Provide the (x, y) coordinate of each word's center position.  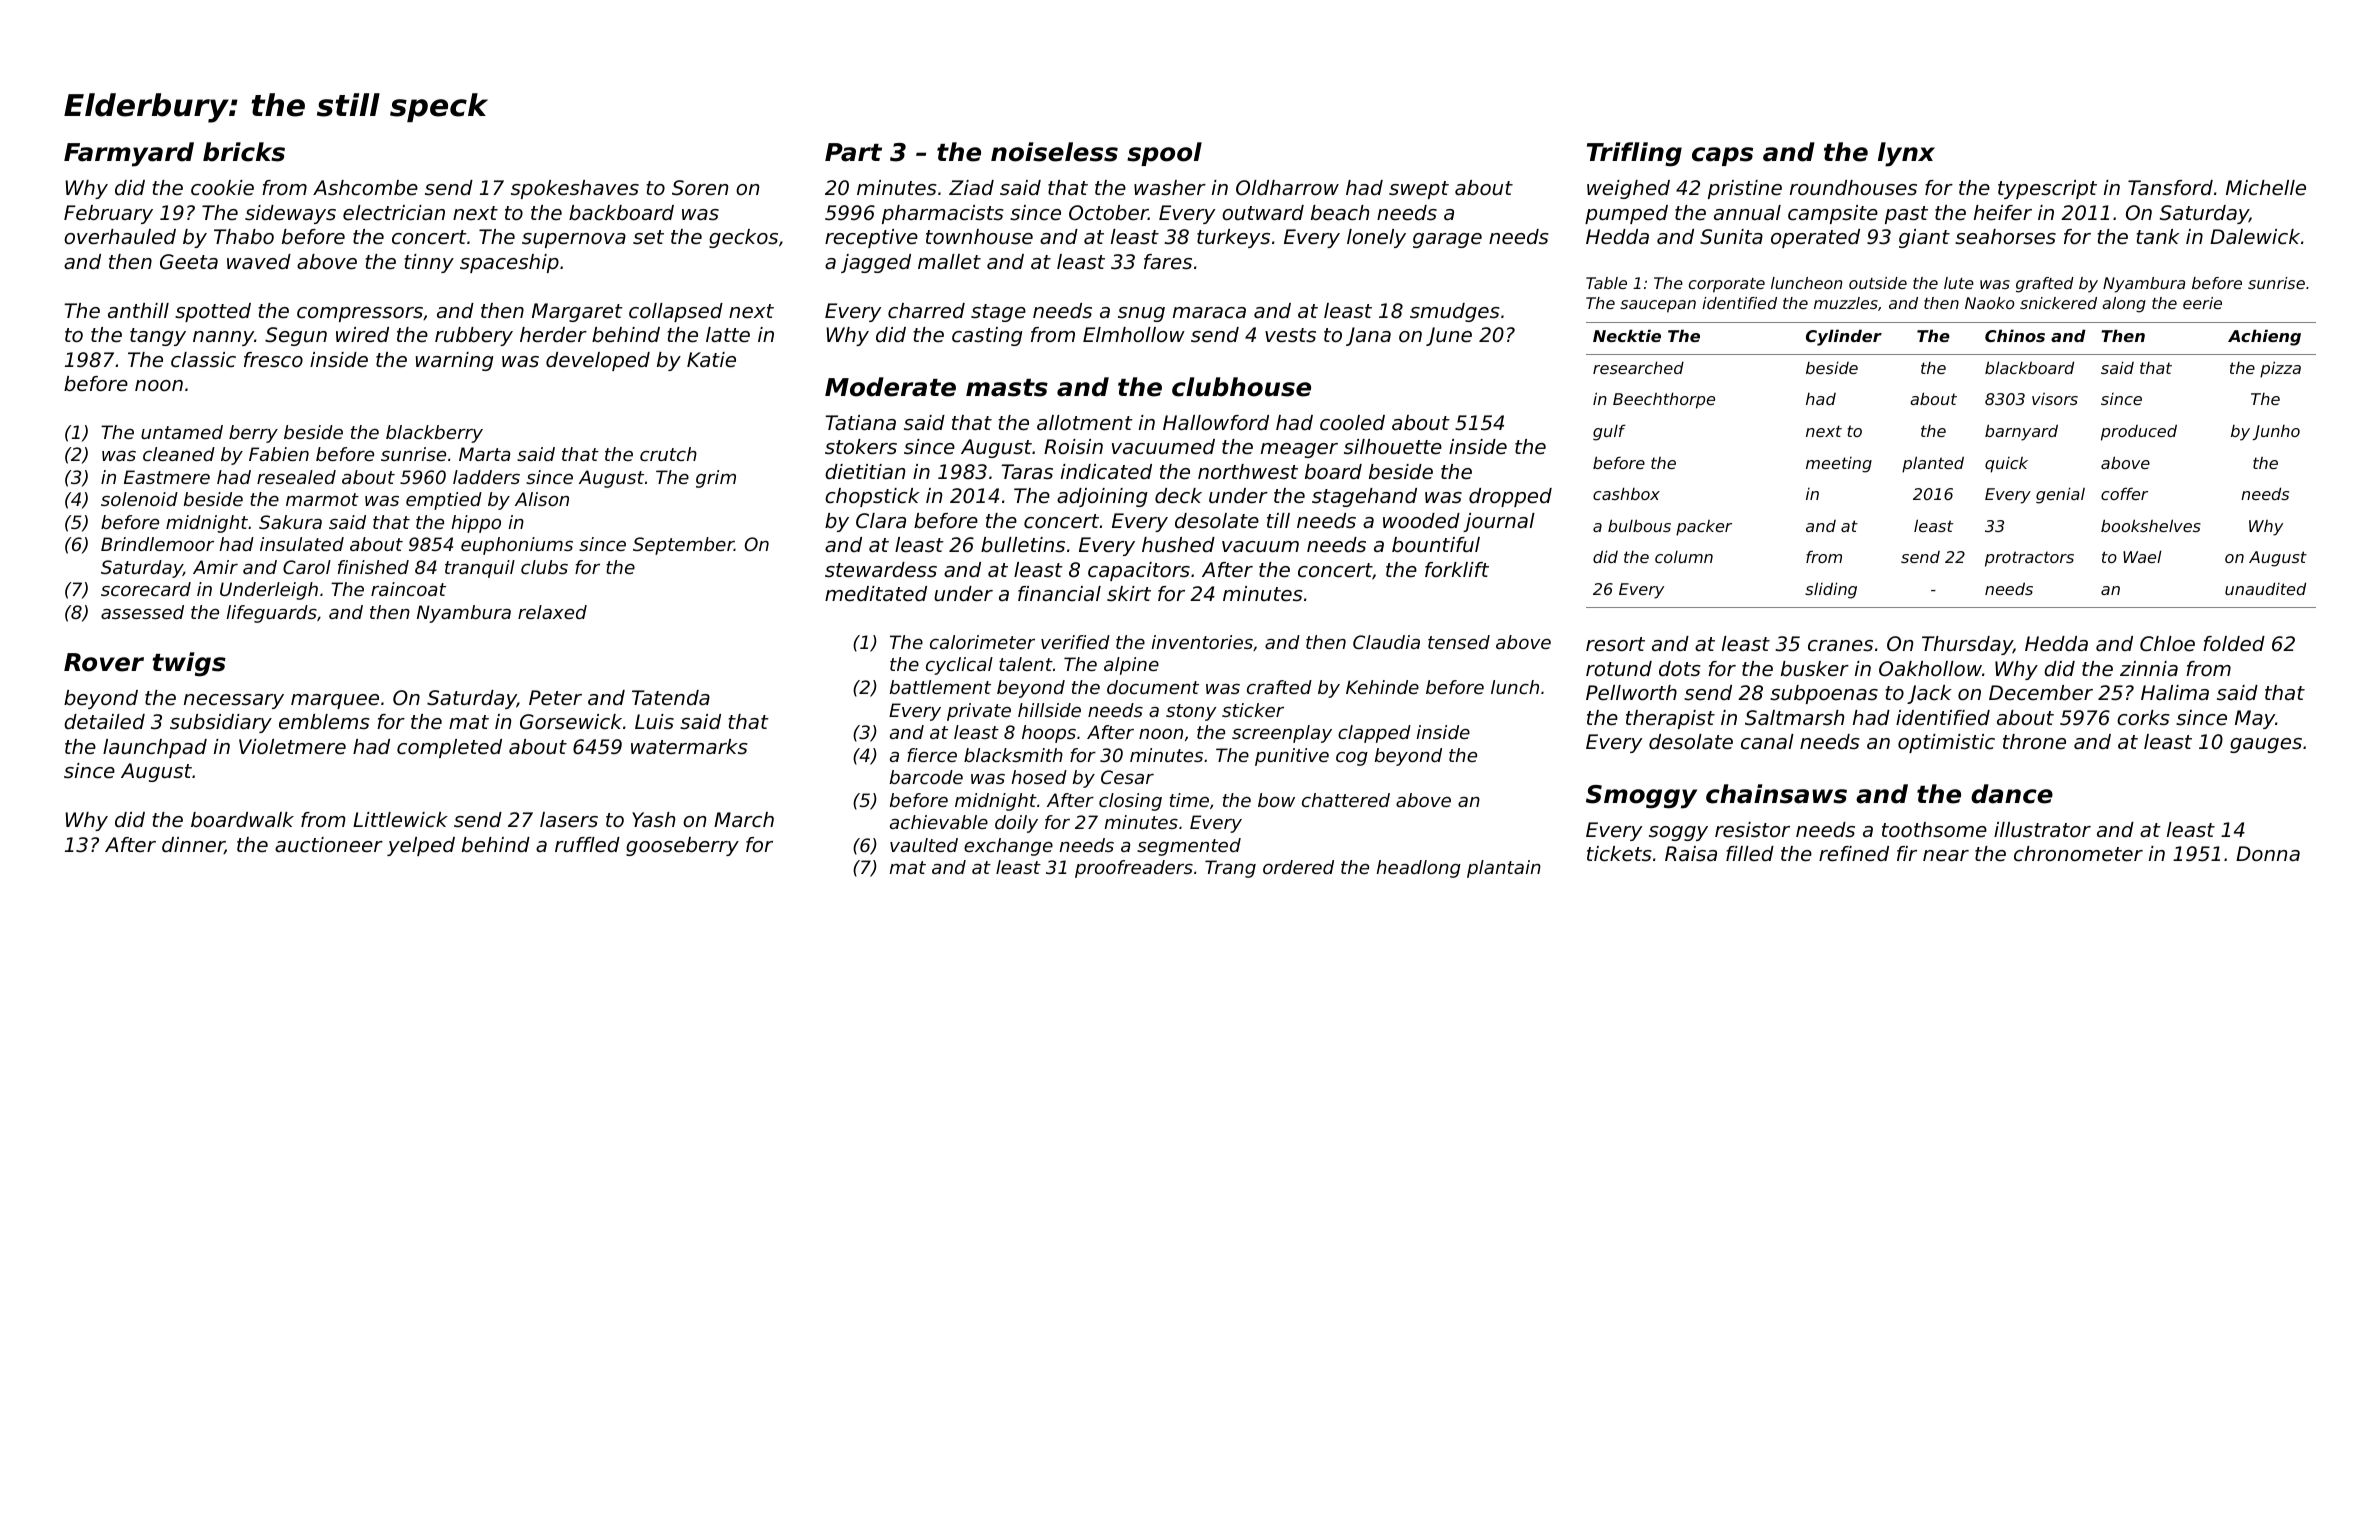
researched (1638, 367)
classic (203, 360)
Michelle (2266, 188)
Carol (307, 567)
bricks (244, 152)
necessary (234, 701)
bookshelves (2151, 525)
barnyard (2021, 432)
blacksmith (1013, 755)
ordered (1298, 867)
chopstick (872, 497)
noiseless (1054, 152)
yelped (421, 846)
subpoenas (1824, 694)
